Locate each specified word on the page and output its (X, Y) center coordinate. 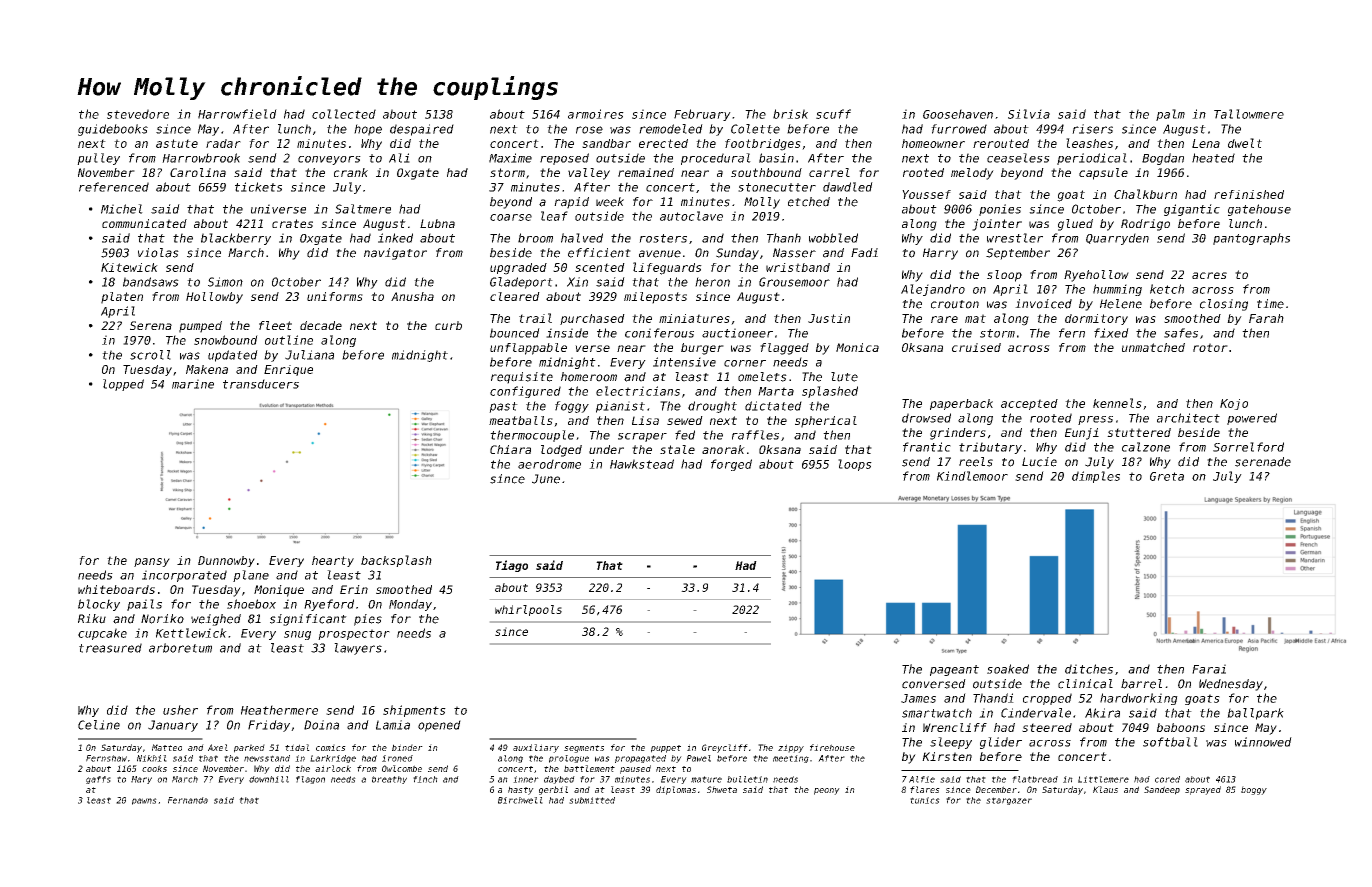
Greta (1167, 476)
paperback (961, 404)
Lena (1206, 143)
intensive (684, 362)
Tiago (512, 566)
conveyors (329, 160)
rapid (571, 203)
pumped (200, 327)
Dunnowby (226, 561)
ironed (397, 758)
